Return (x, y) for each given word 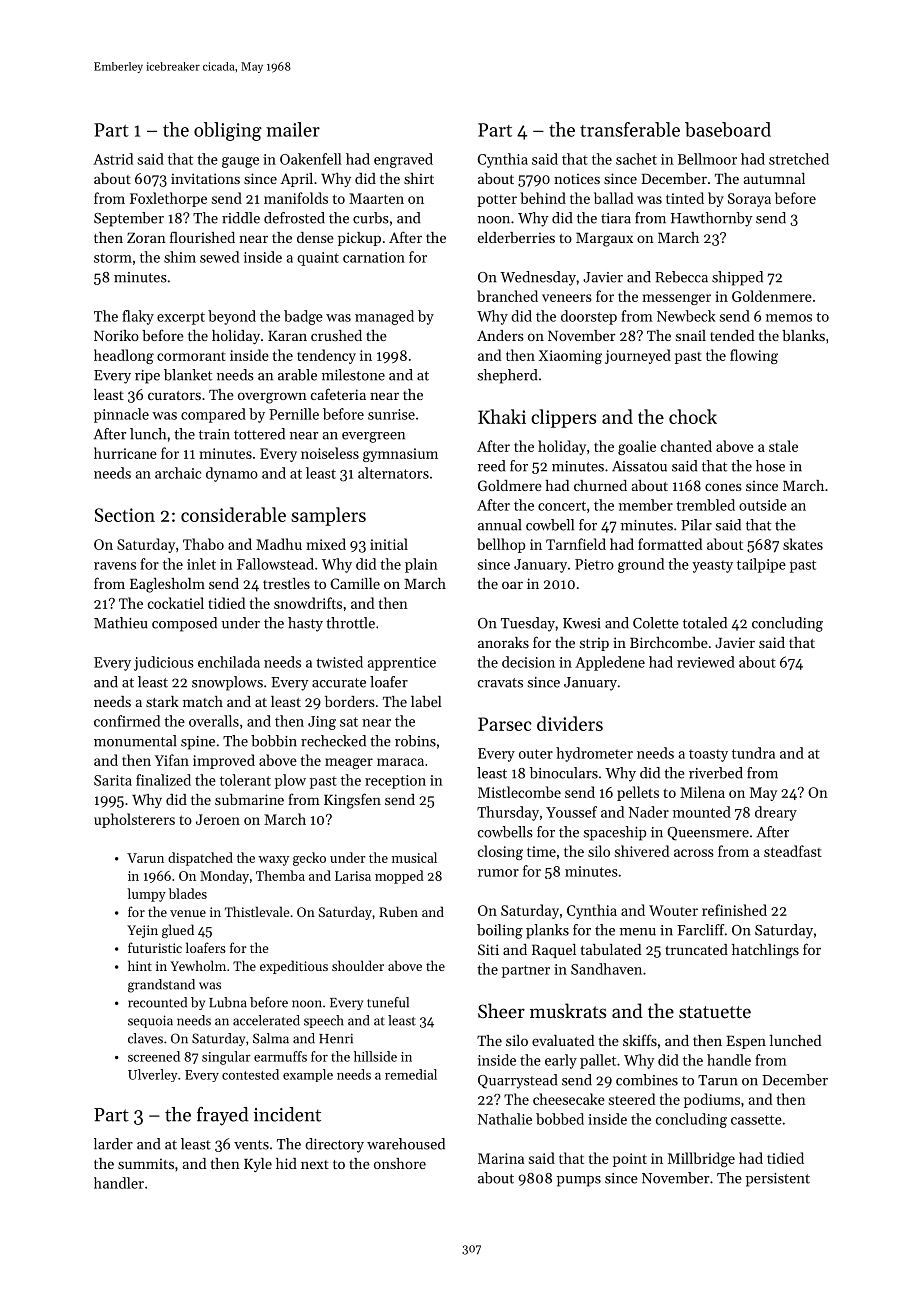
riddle (241, 218)
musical (414, 857)
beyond (232, 317)
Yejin (142, 931)
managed (384, 317)
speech (324, 1021)
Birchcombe (669, 642)
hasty (305, 624)
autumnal (774, 178)
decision (528, 662)
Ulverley (153, 1075)
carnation (374, 257)
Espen (746, 1042)
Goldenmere (772, 296)
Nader (649, 812)
